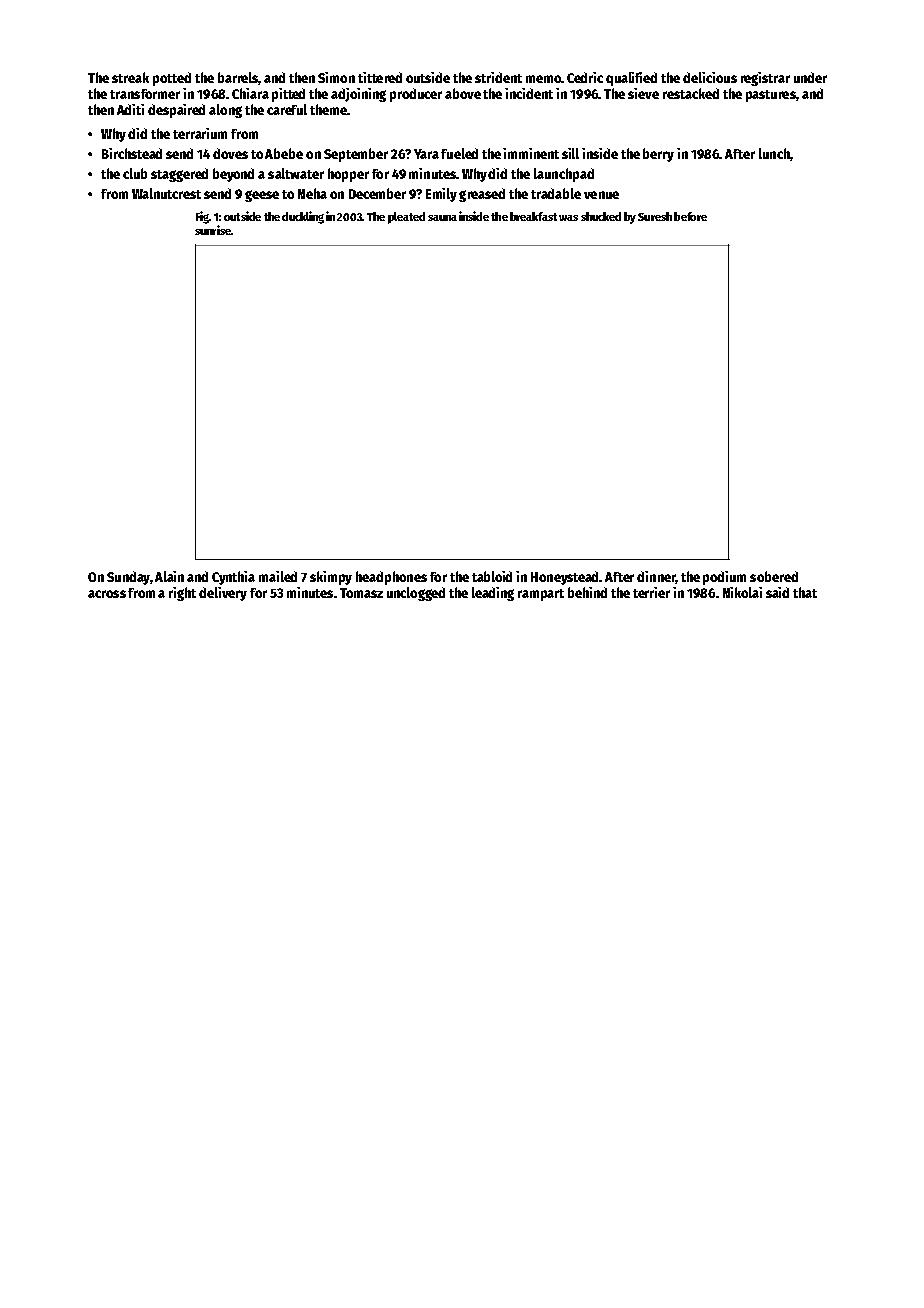 The height and width of the screenshot is (1308, 924). I want to click on sauna, so click(442, 218).
